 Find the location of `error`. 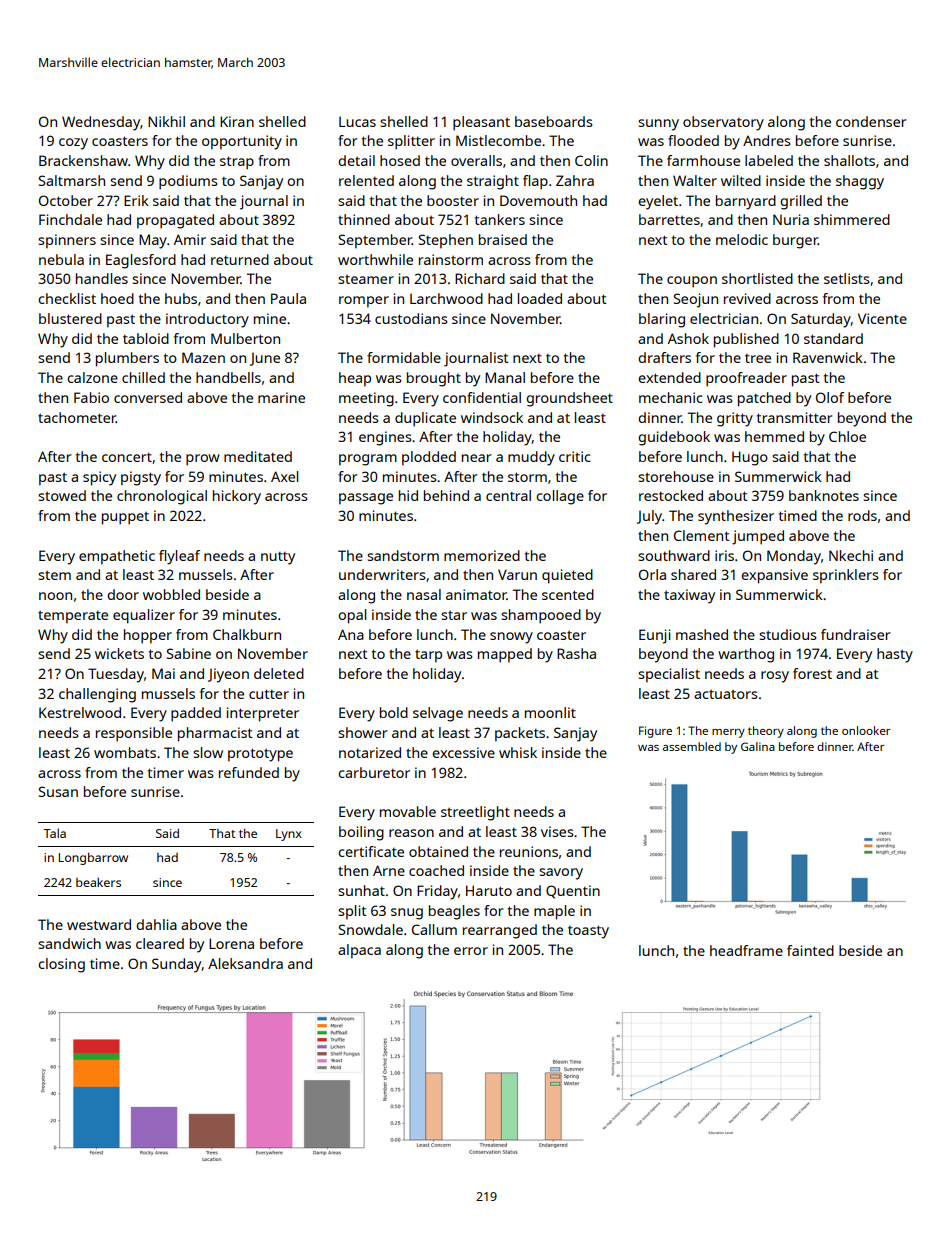

error is located at coordinates (471, 951).
